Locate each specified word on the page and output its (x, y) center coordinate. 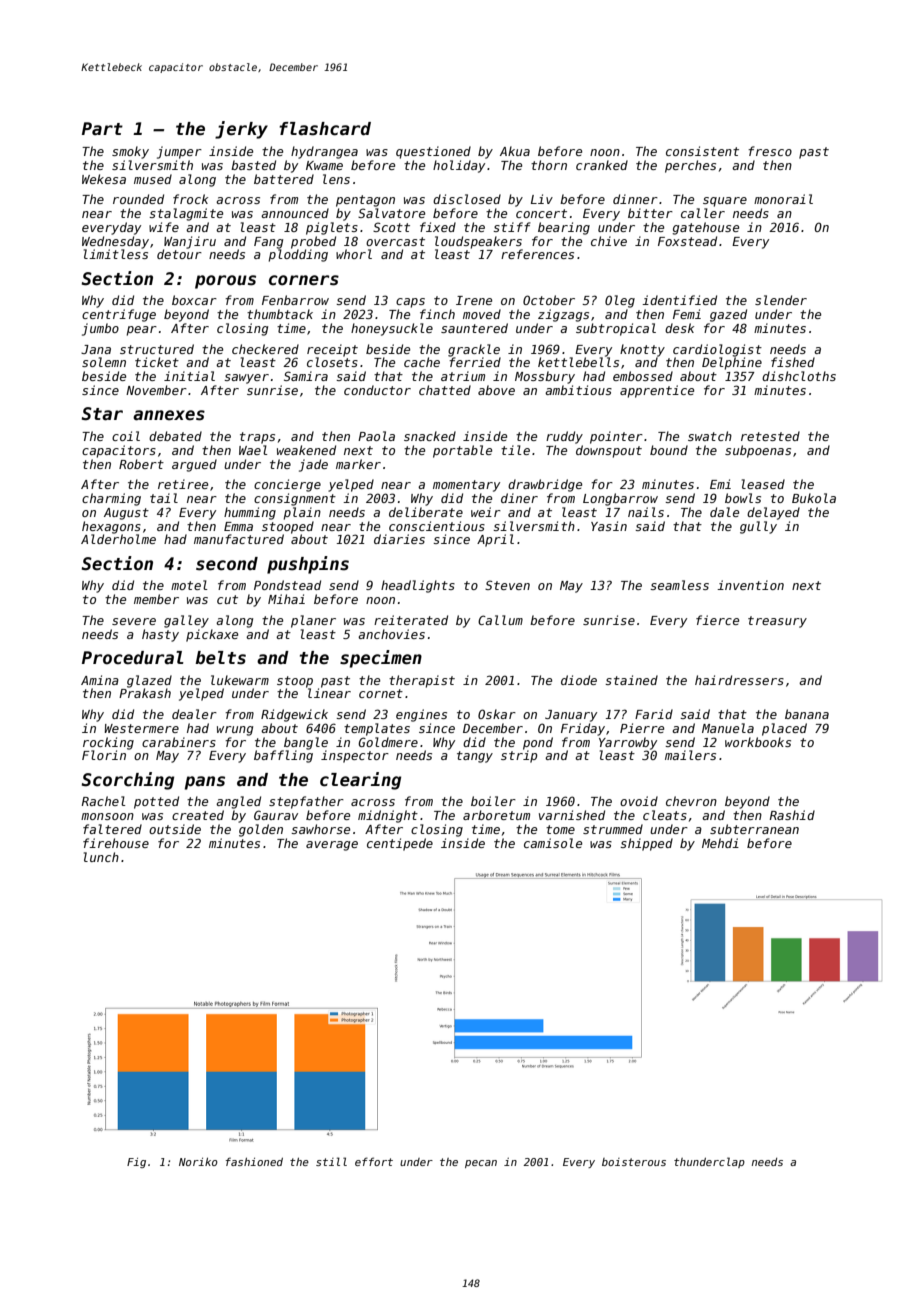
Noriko (198, 1162)
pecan (481, 1164)
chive (609, 241)
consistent (702, 151)
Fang (268, 243)
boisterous (634, 1162)
